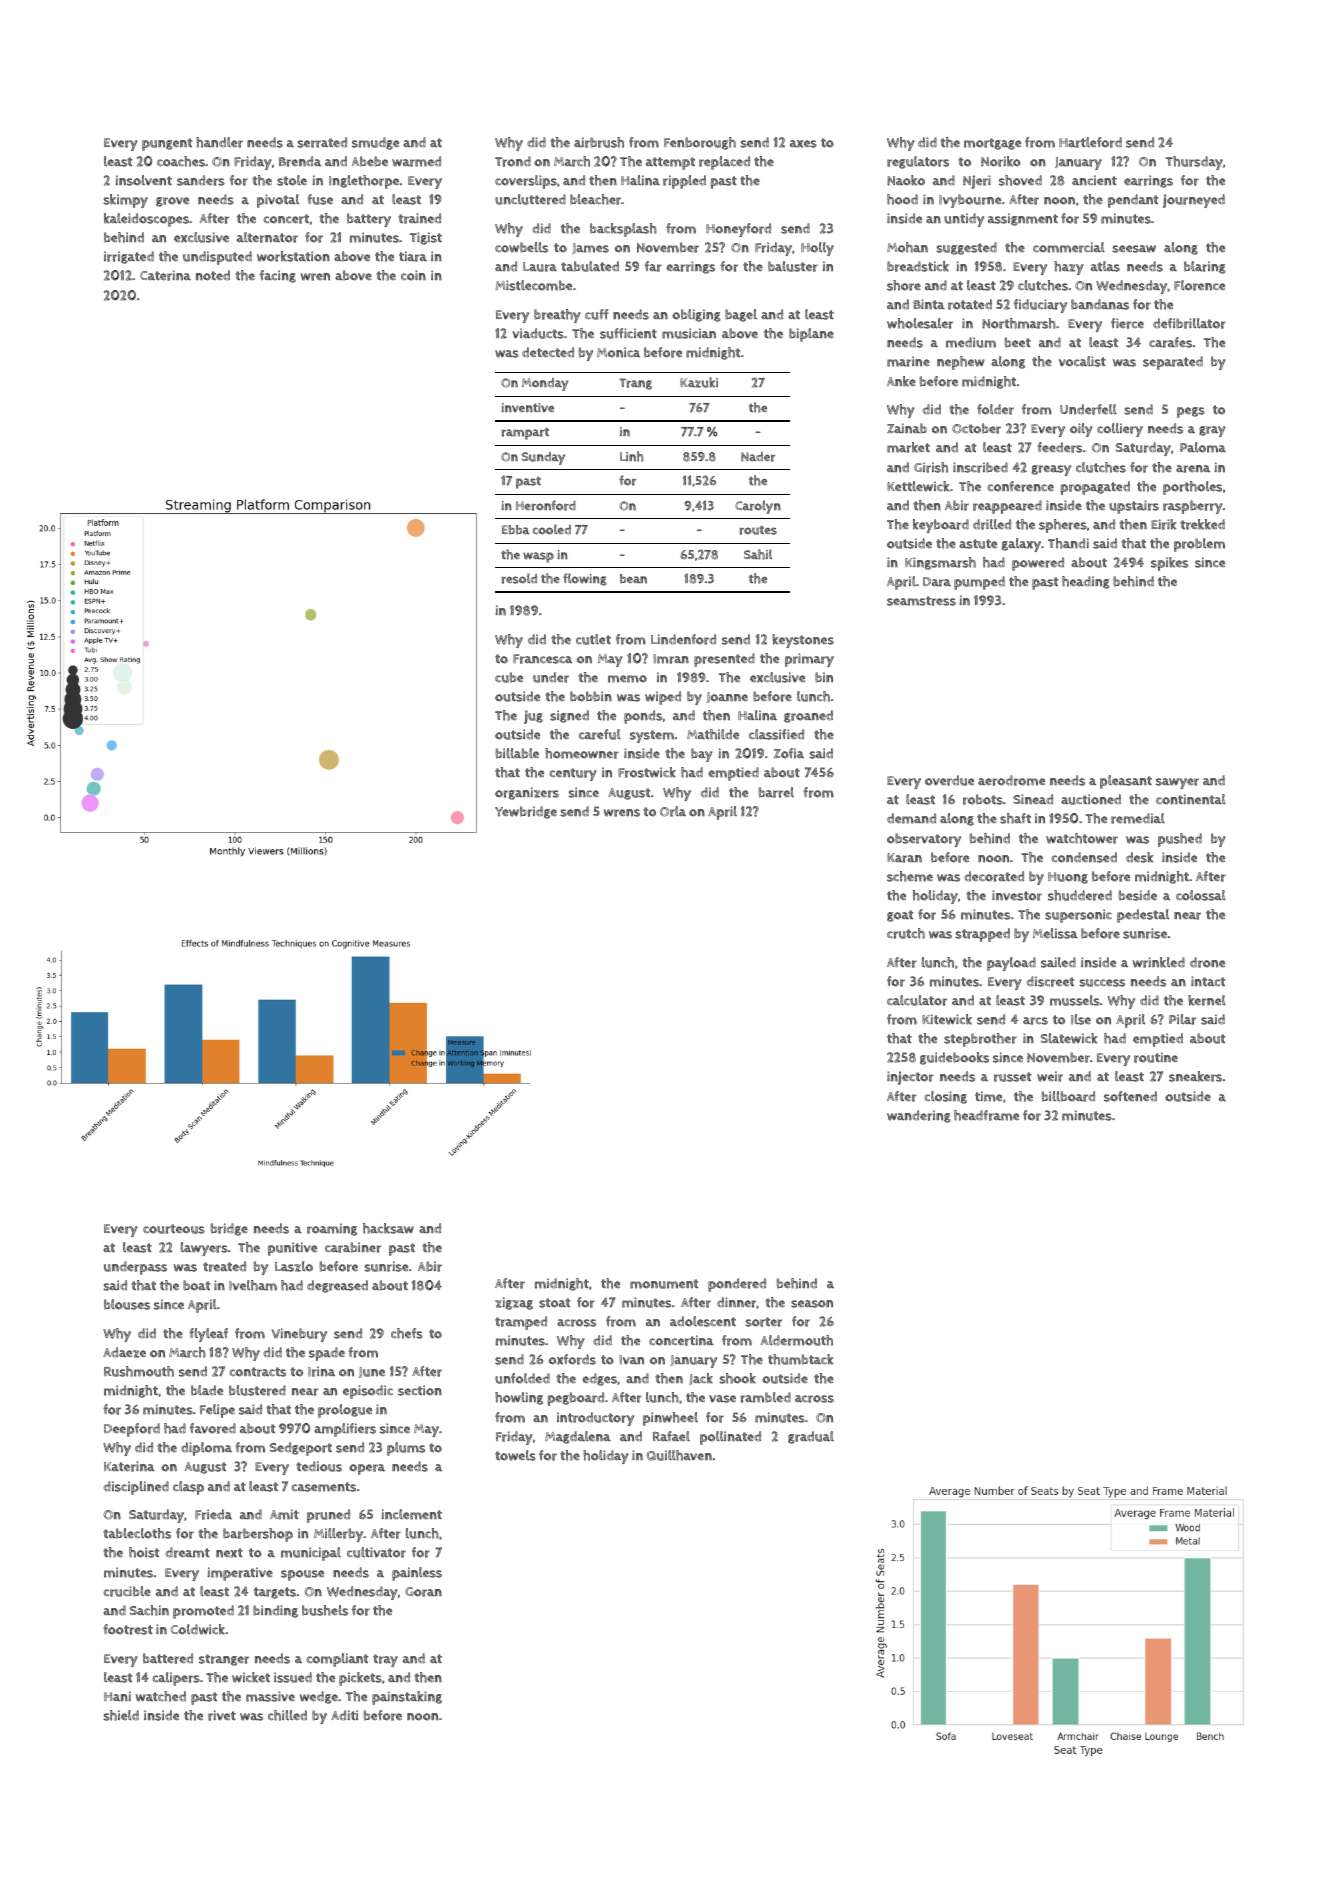 The image size is (1329, 1879). I want to click on roaming, so click(332, 1229).
